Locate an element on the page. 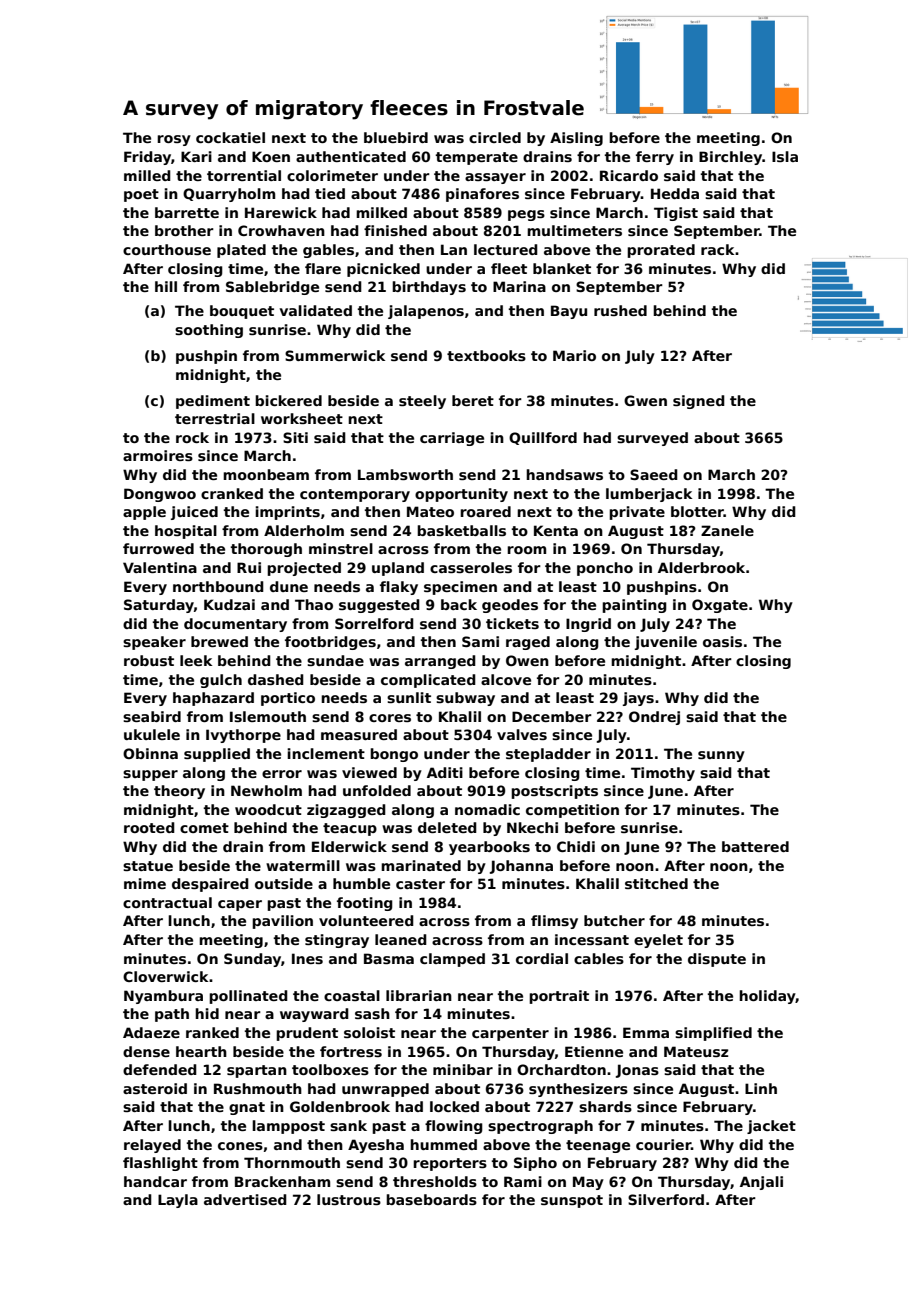  Isla is located at coordinates (785, 156).
